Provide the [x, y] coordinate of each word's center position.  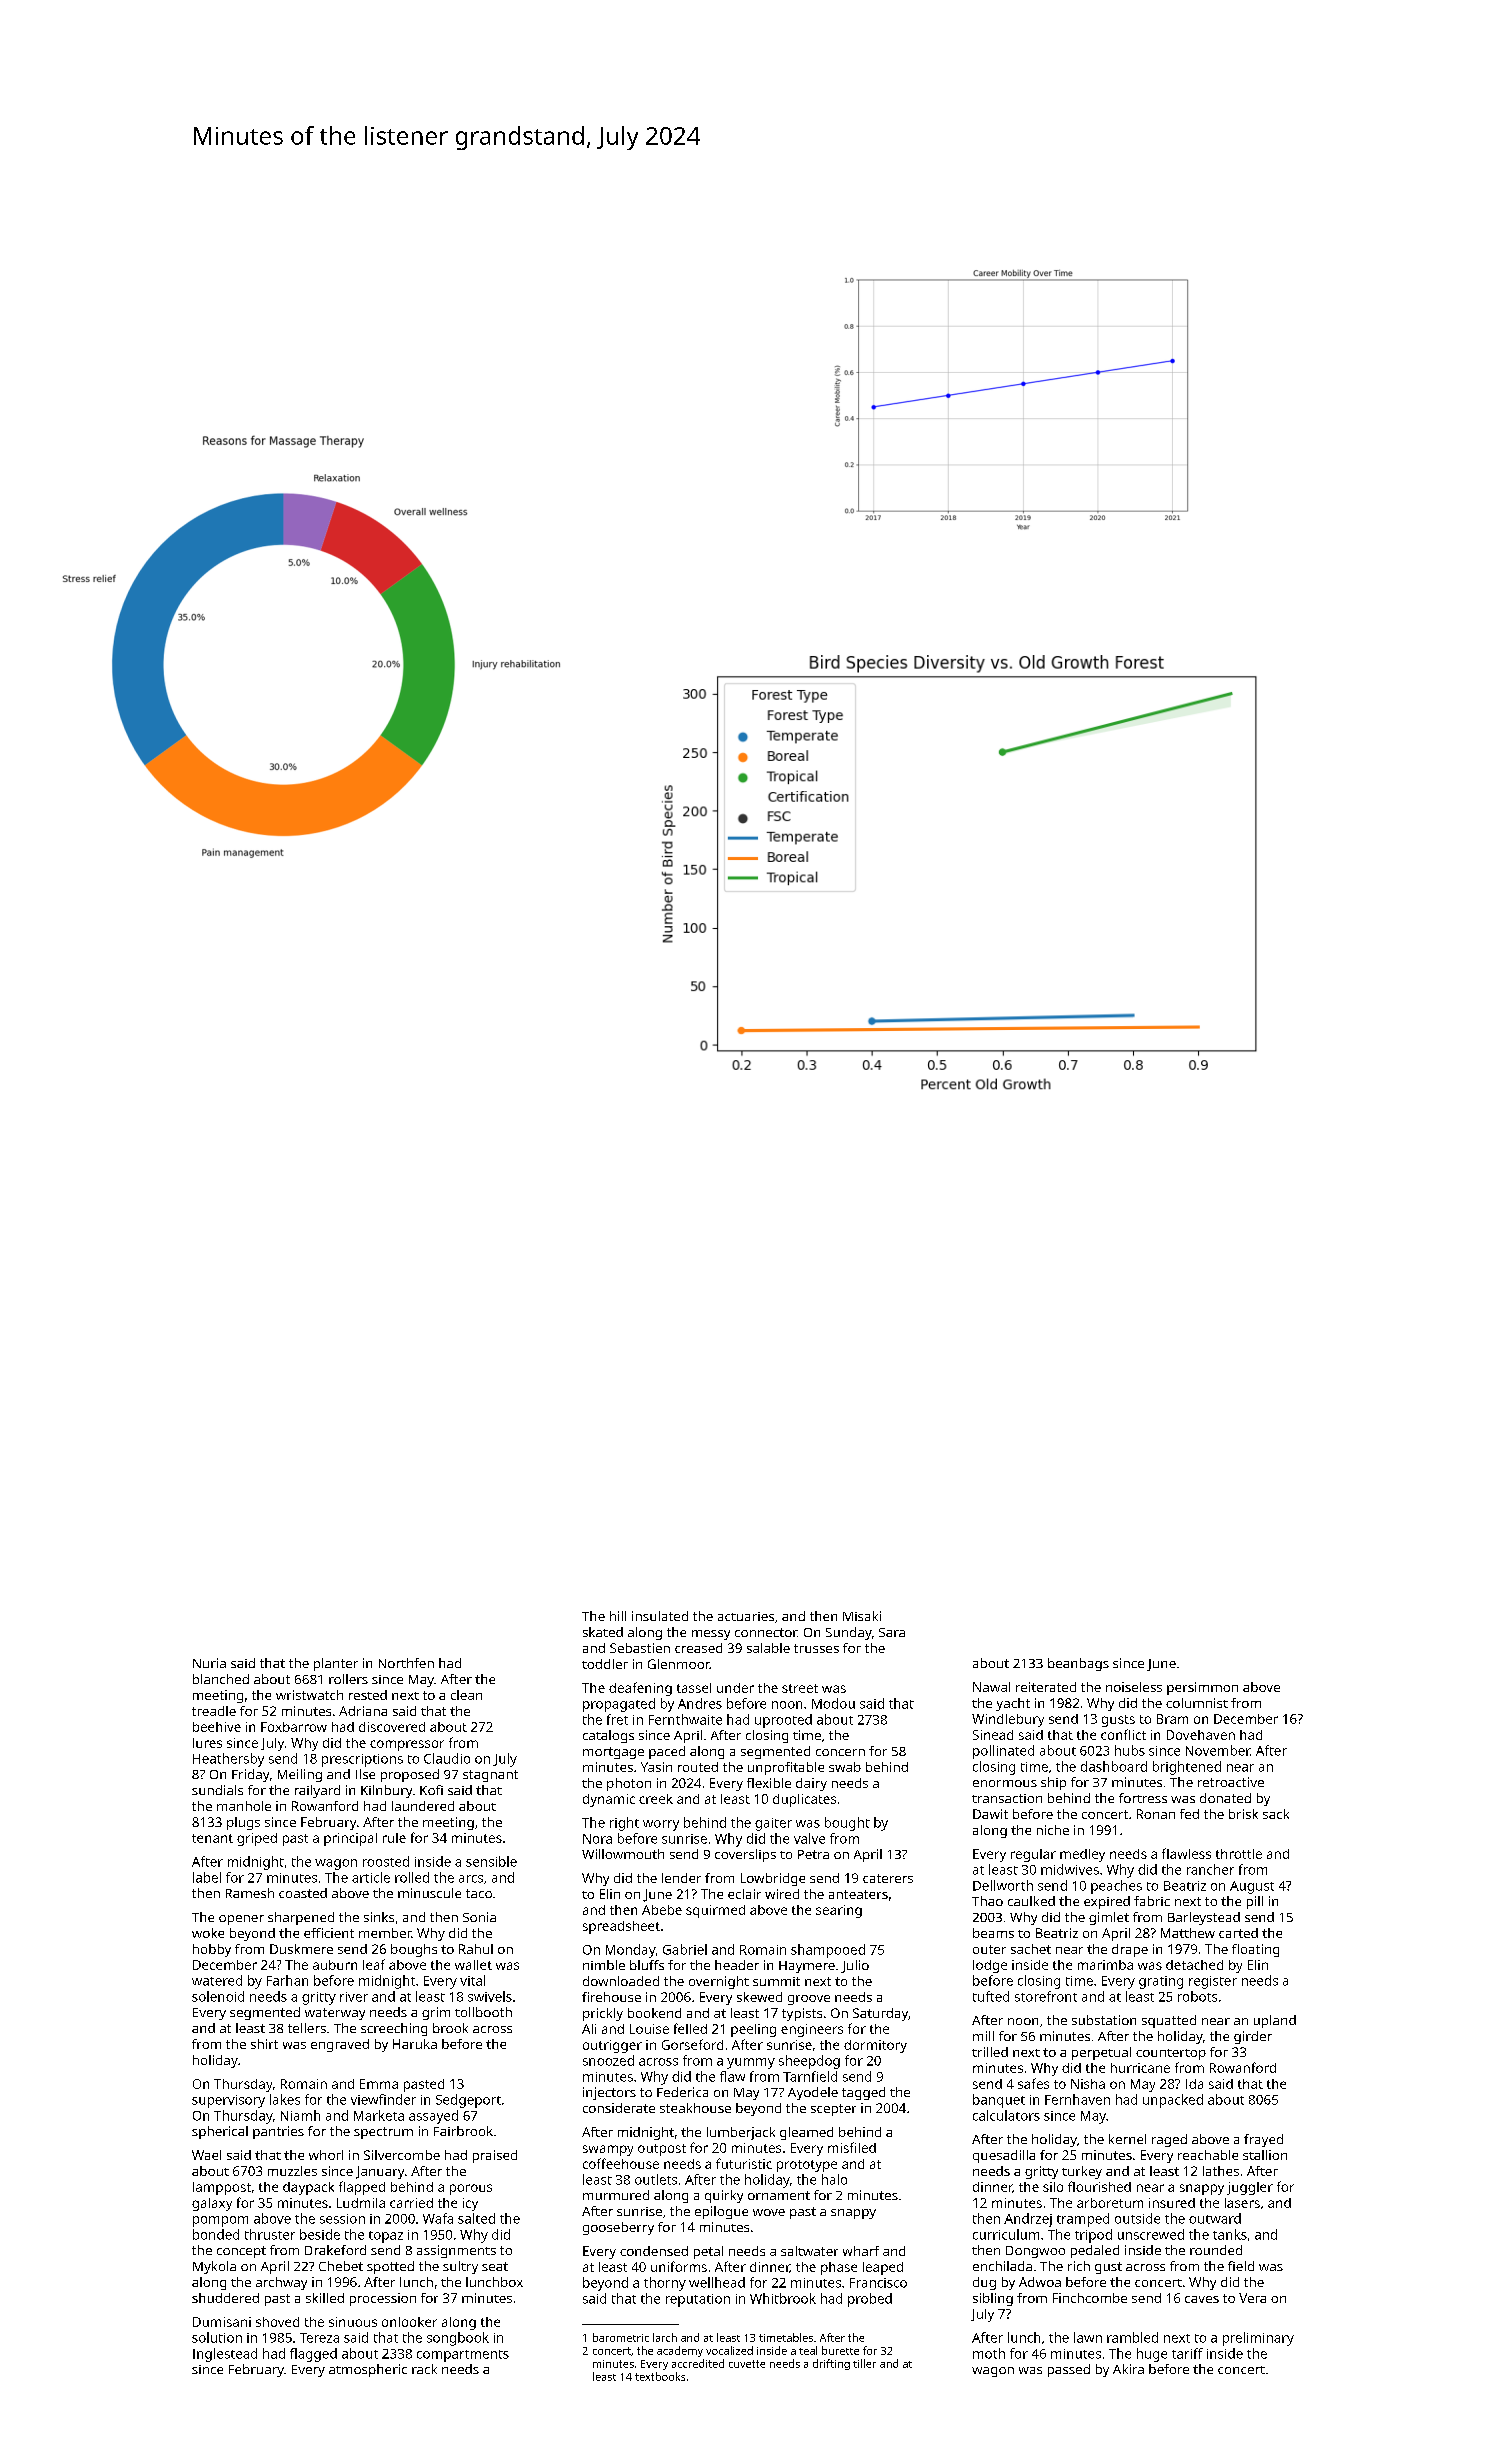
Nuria [209, 1663]
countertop [1171, 2054]
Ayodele [813, 2093]
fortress [1143, 1798]
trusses [816, 1648]
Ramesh [250, 1893]
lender [681, 1878]
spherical [220, 2132]
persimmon [1202, 1688]
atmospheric [368, 2370]
